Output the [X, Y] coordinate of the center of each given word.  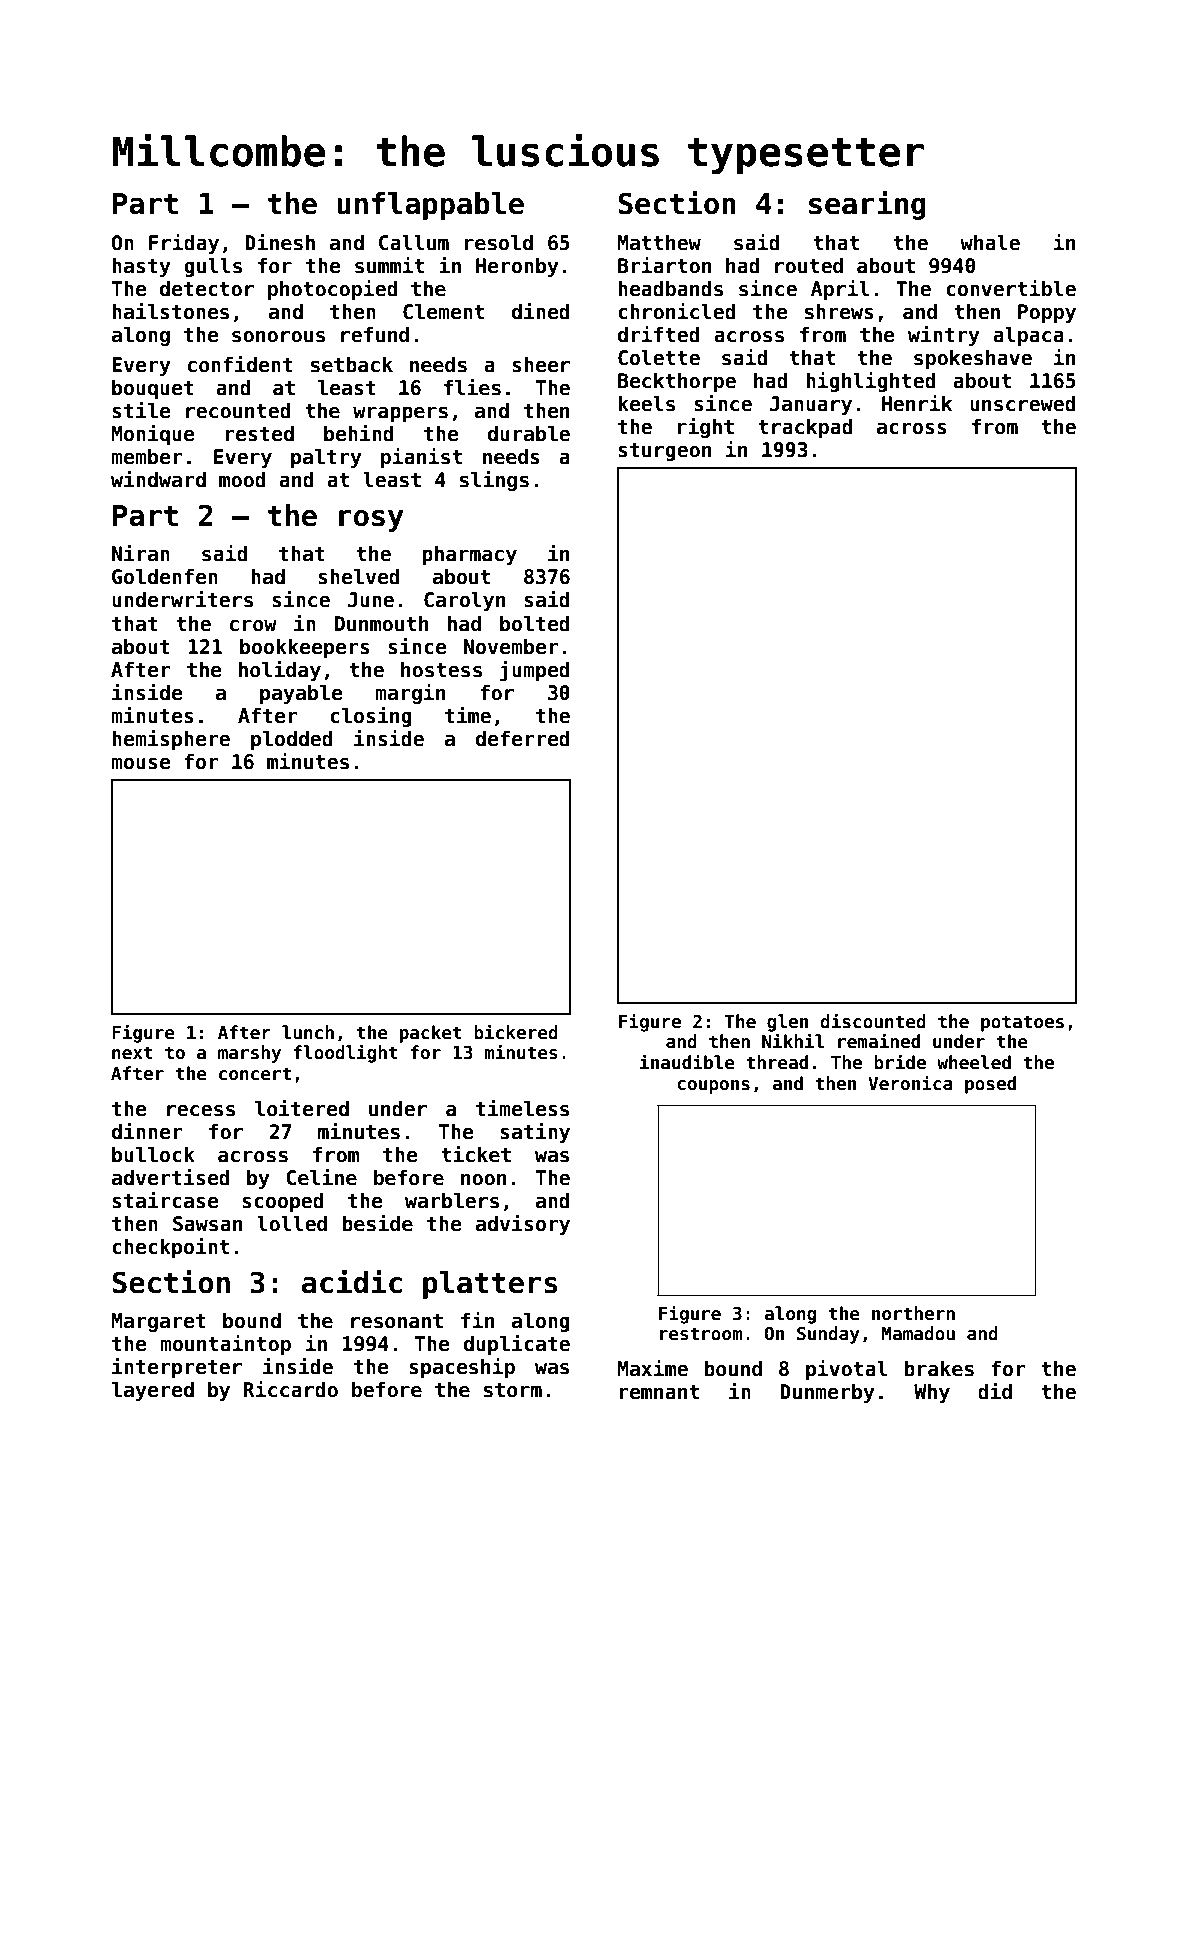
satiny [535, 1133]
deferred [523, 738]
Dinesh [280, 242]
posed [990, 1085]
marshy [249, 1054]
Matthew [659, 242]
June [371, 600]
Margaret [158, 1322]
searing [867, 205]
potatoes [1022, 1023]
